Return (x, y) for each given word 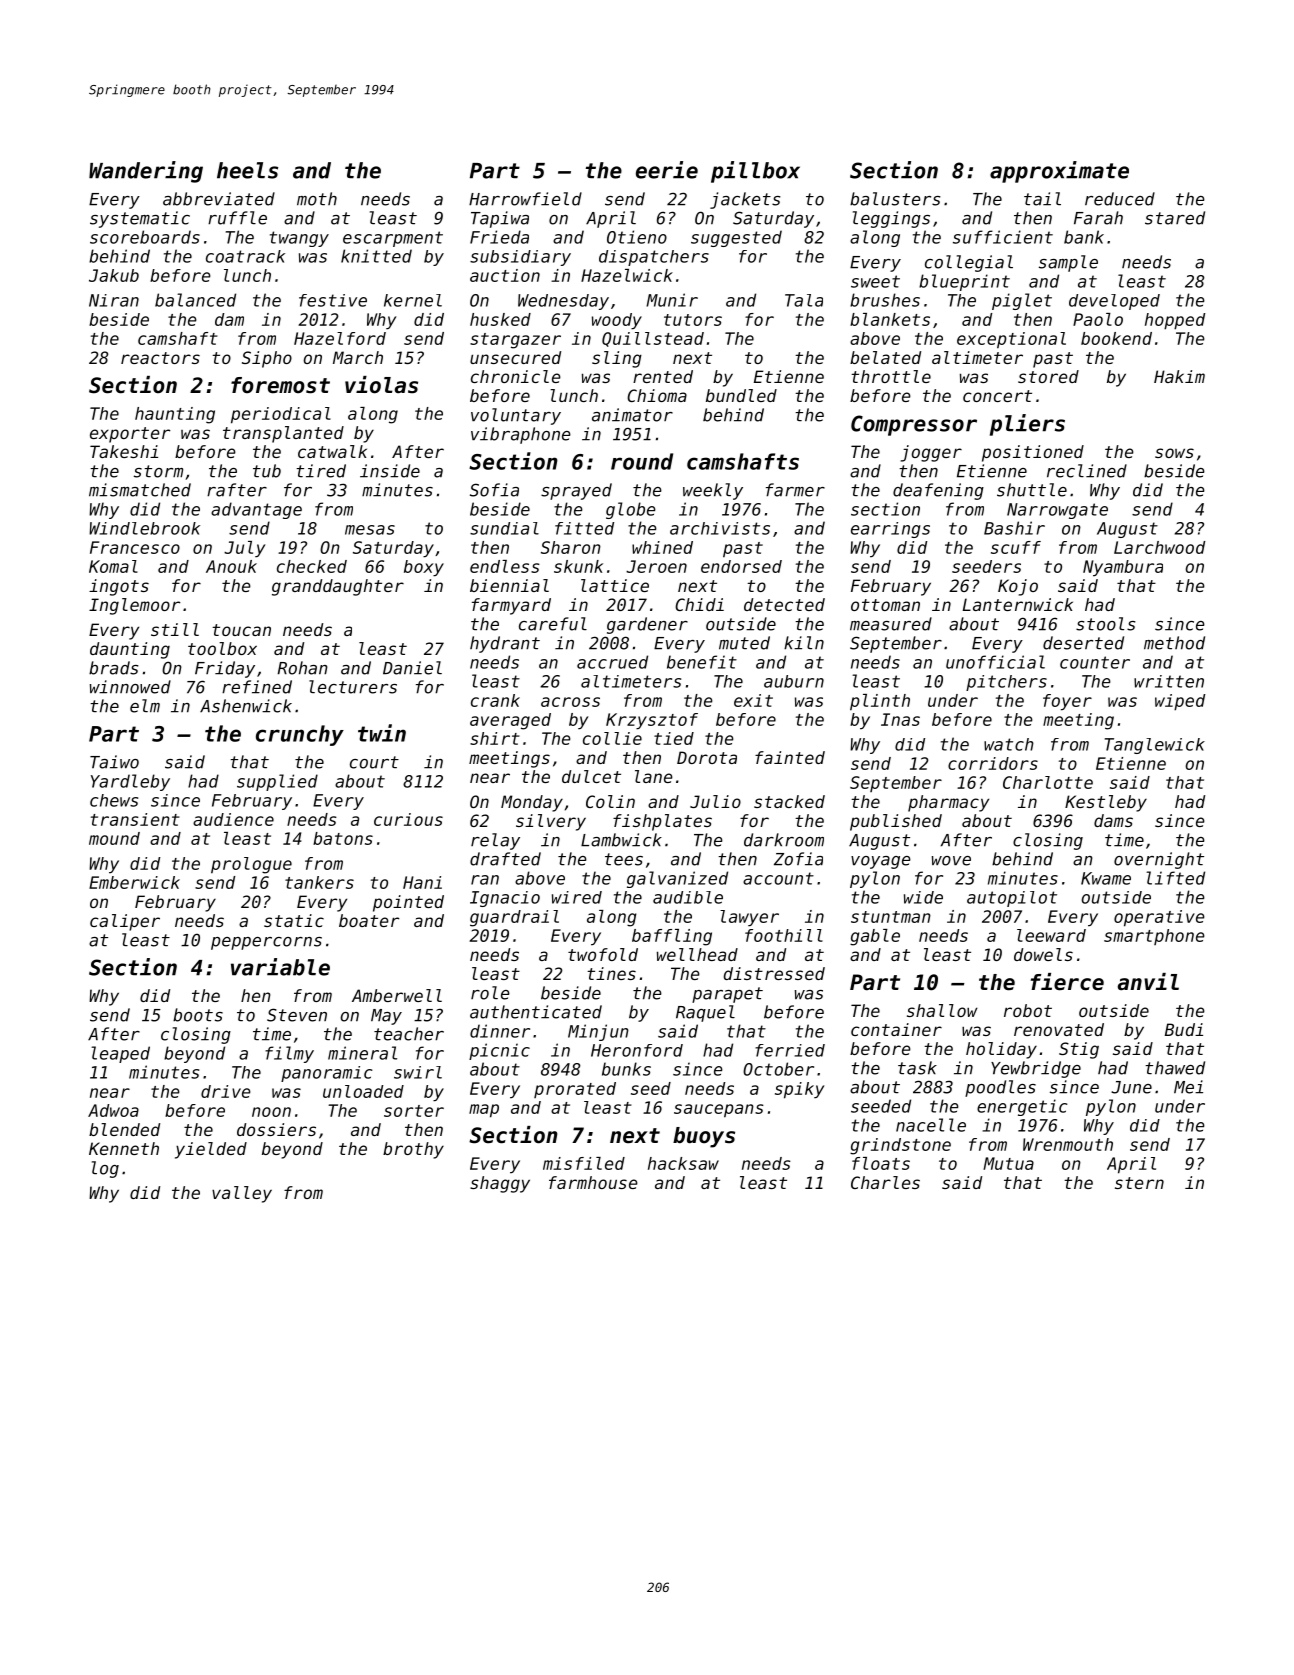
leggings (891, 219)
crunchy (300, 735)
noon (271, 1112)
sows (1174, 453)
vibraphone (521, 435)
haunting (175, 415)
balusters (895, 199)
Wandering (146, 172)
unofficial (995, 662)
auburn (794, 681)
